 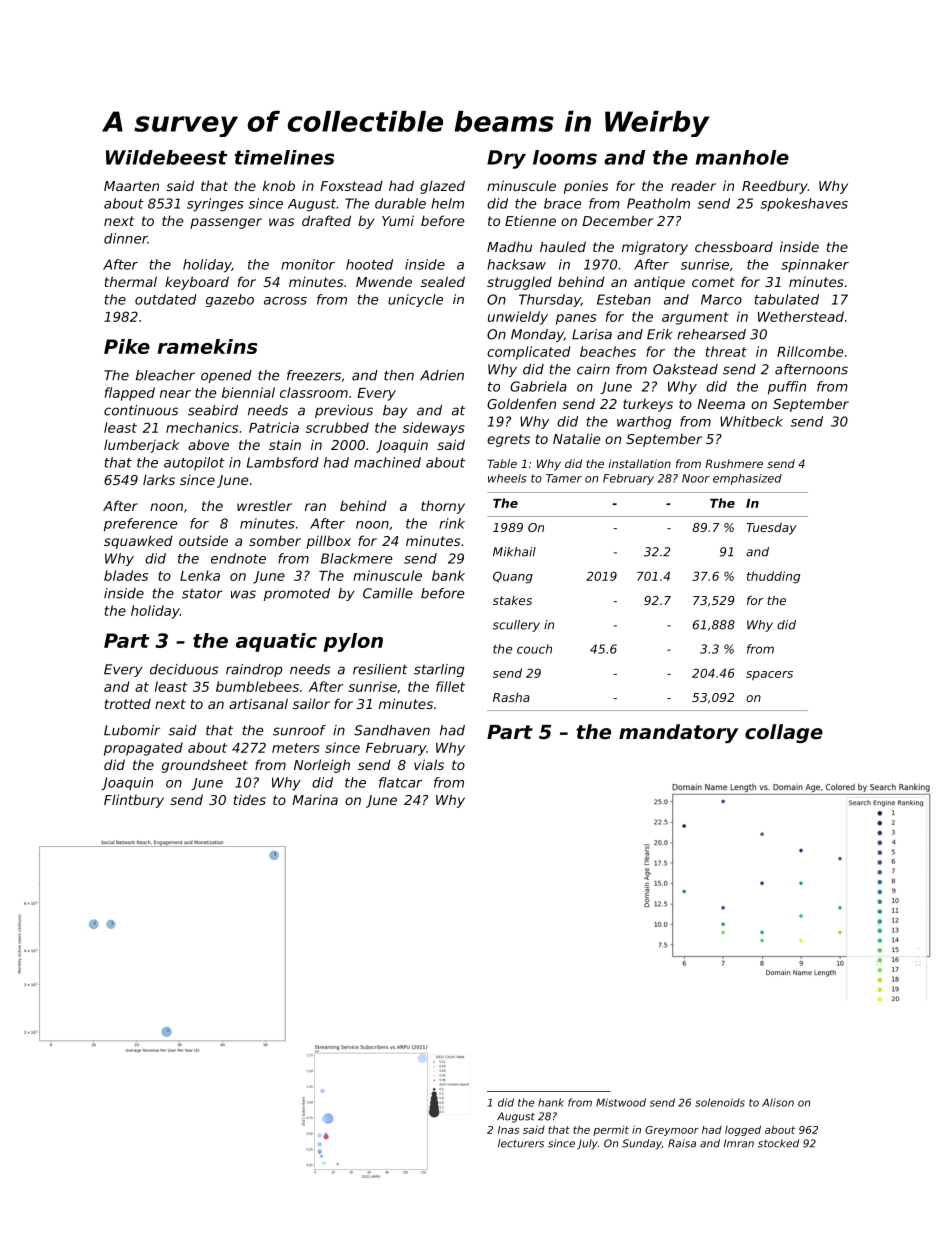 I want to click on Maarten, so click(x=131, y=186).
